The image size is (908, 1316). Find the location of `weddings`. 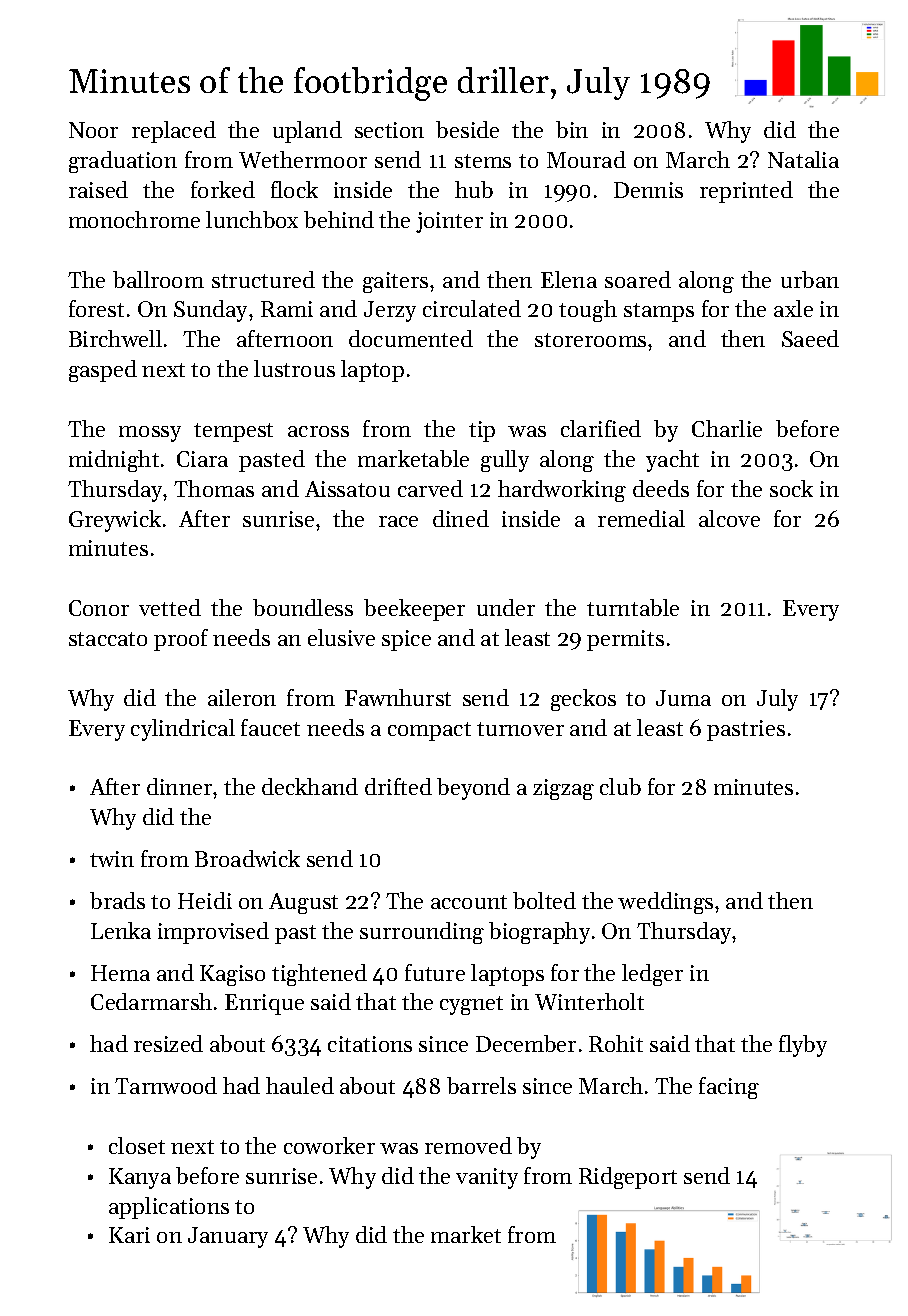

weddings is located at coordinates (665, 903).
